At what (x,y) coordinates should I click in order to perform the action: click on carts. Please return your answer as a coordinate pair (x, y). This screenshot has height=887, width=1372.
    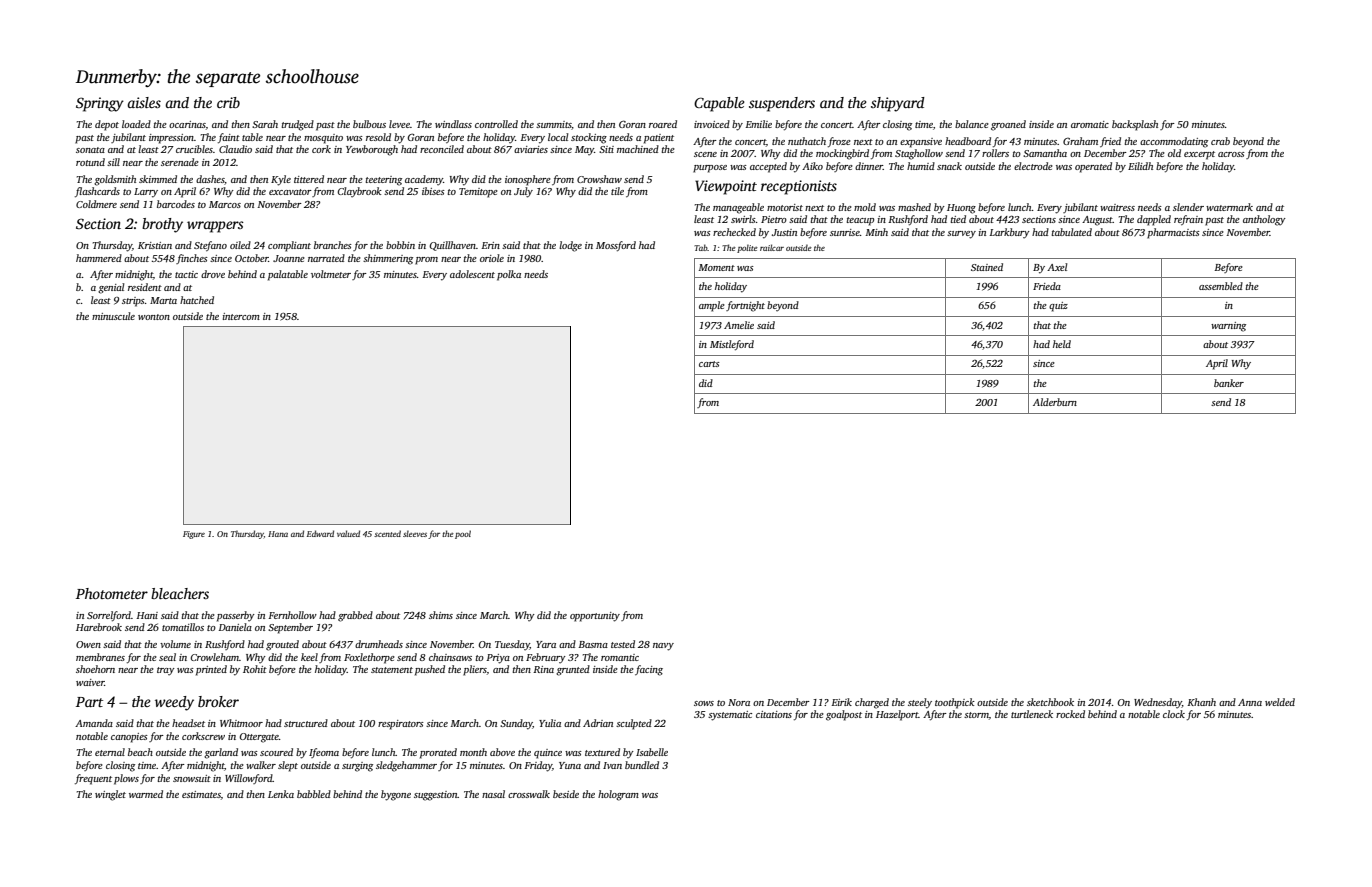
    Looking at the image, I should click on (709, 364).
